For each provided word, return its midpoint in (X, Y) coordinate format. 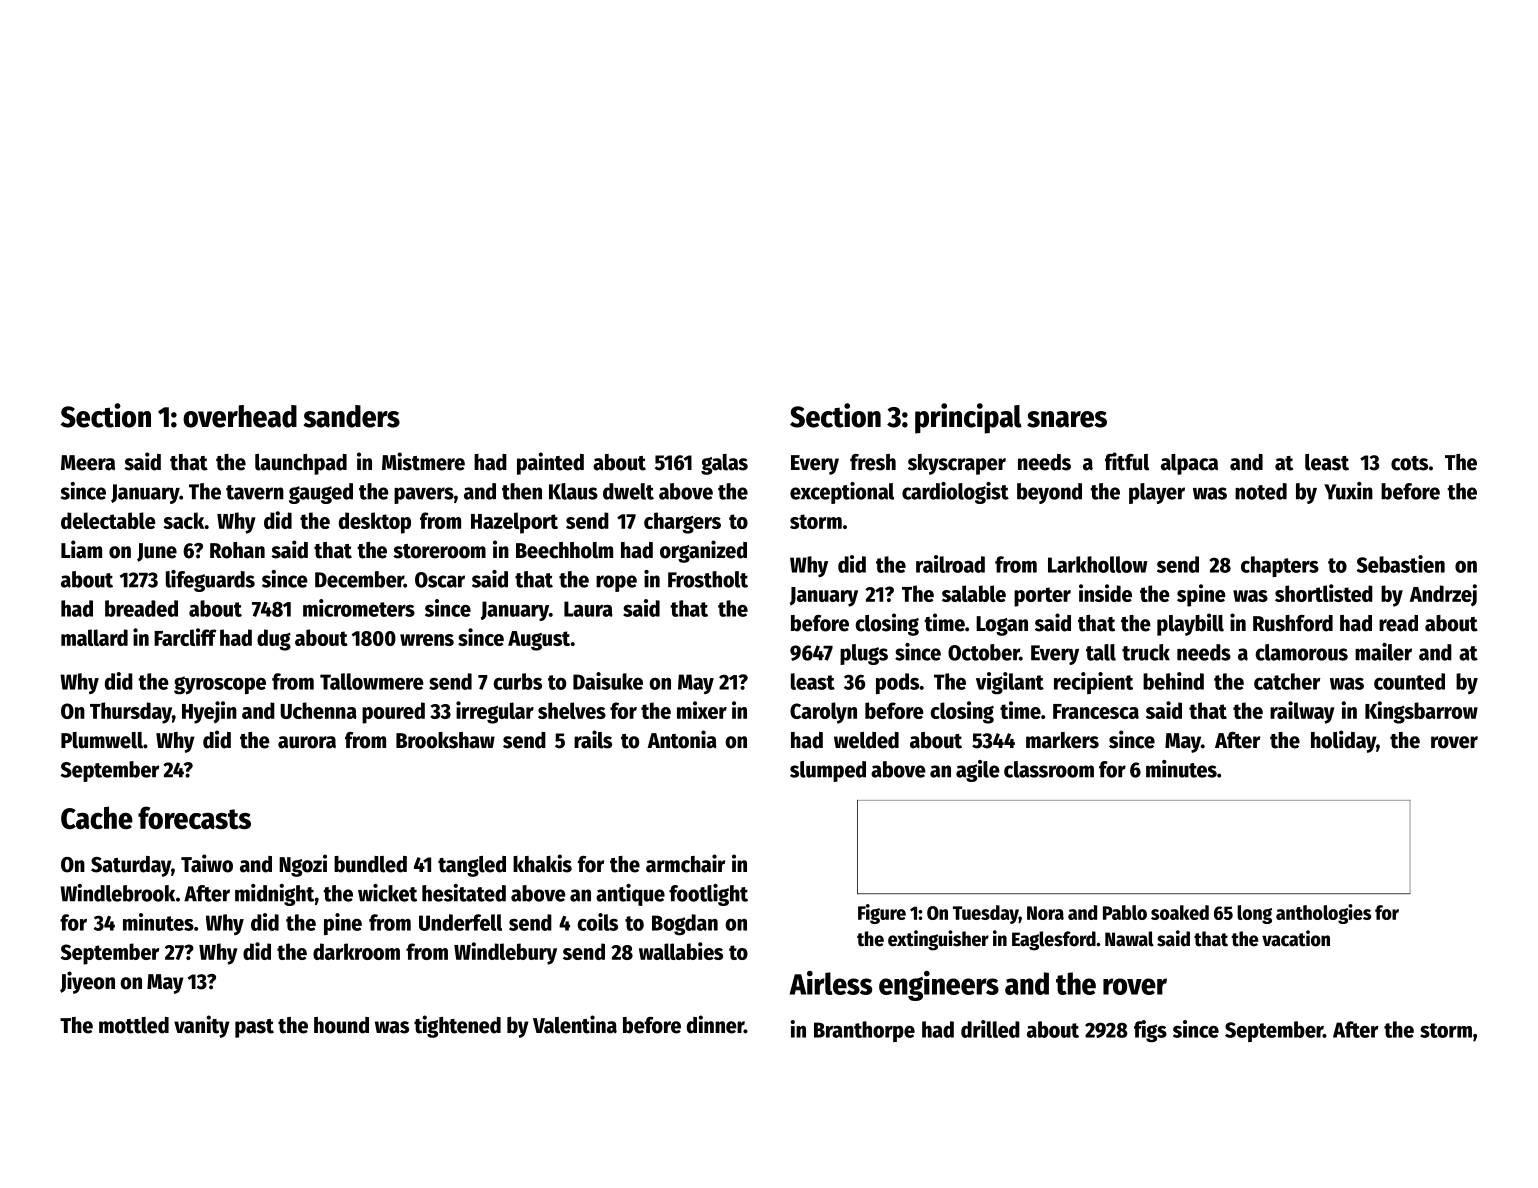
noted (1261, 491)
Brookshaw (445, 740)
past (254, 1028)
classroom (1049, 769)
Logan (1002, 626)
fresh (873, 462)
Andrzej (1443, 595)
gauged (321, 493)
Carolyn (823, 713)
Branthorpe (864, 1031)
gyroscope (220, 685)
